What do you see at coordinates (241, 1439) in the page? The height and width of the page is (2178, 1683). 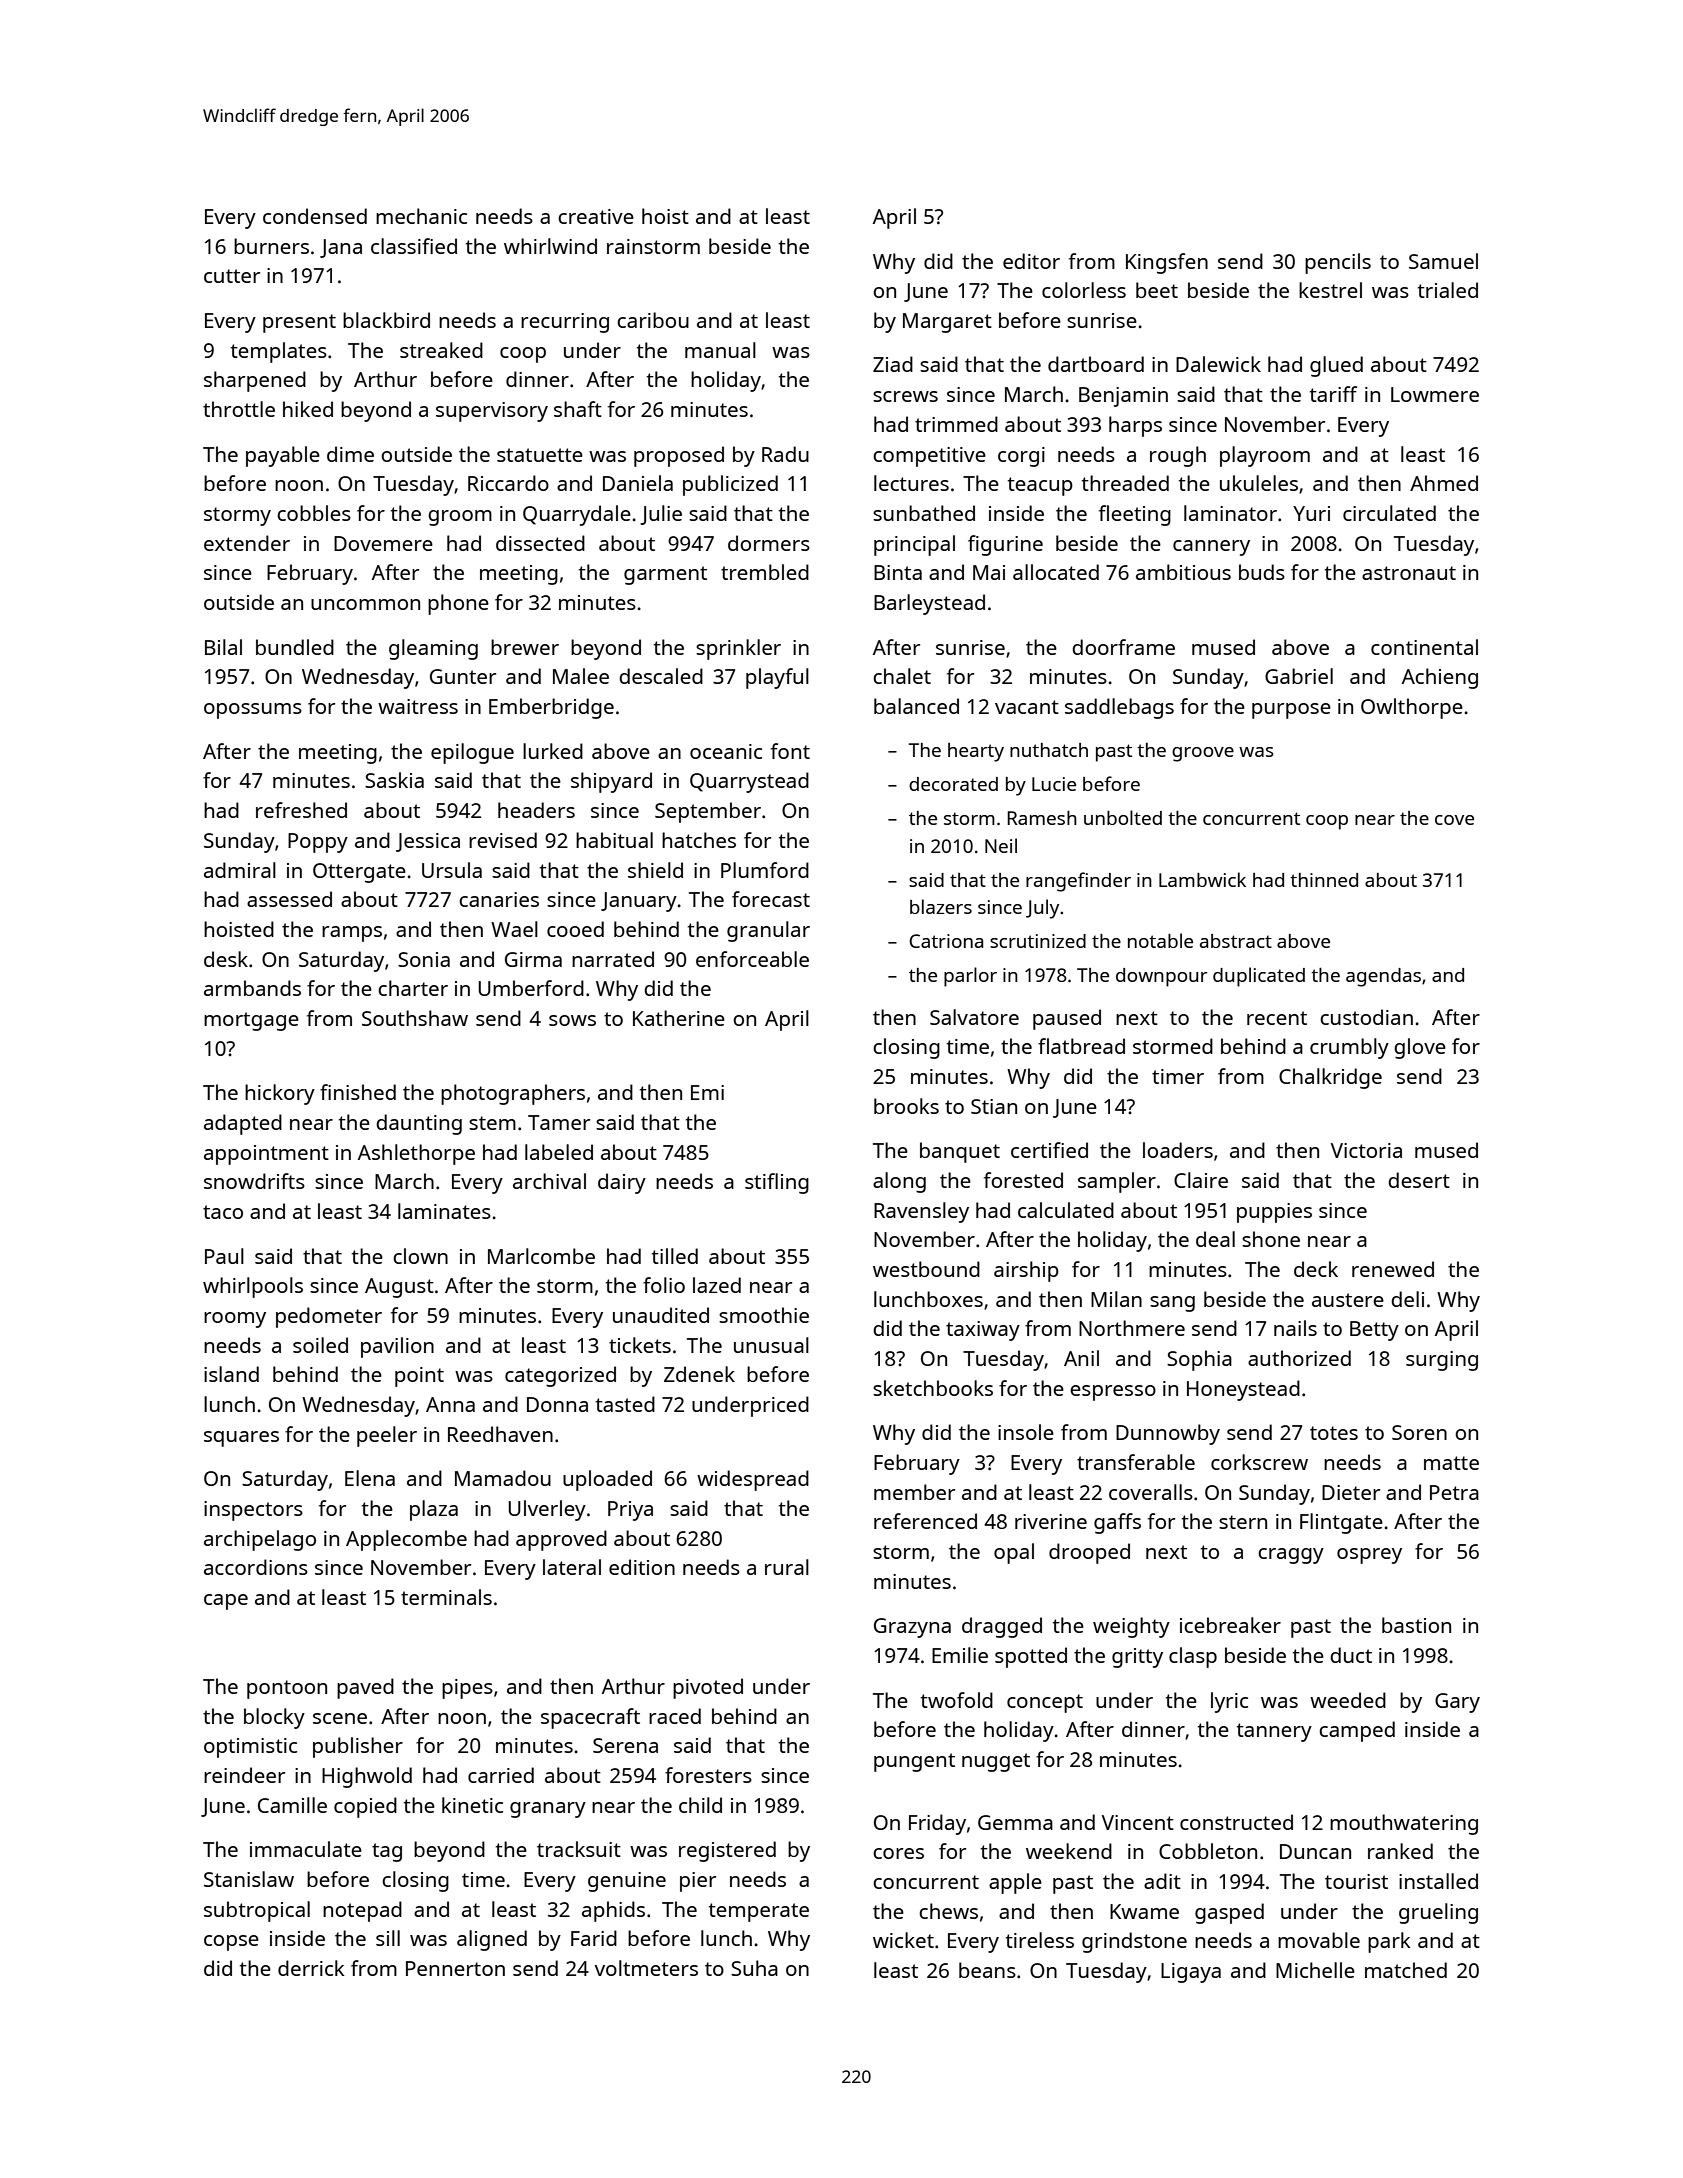 I see `squares` at bounding box center [241, 1439].
